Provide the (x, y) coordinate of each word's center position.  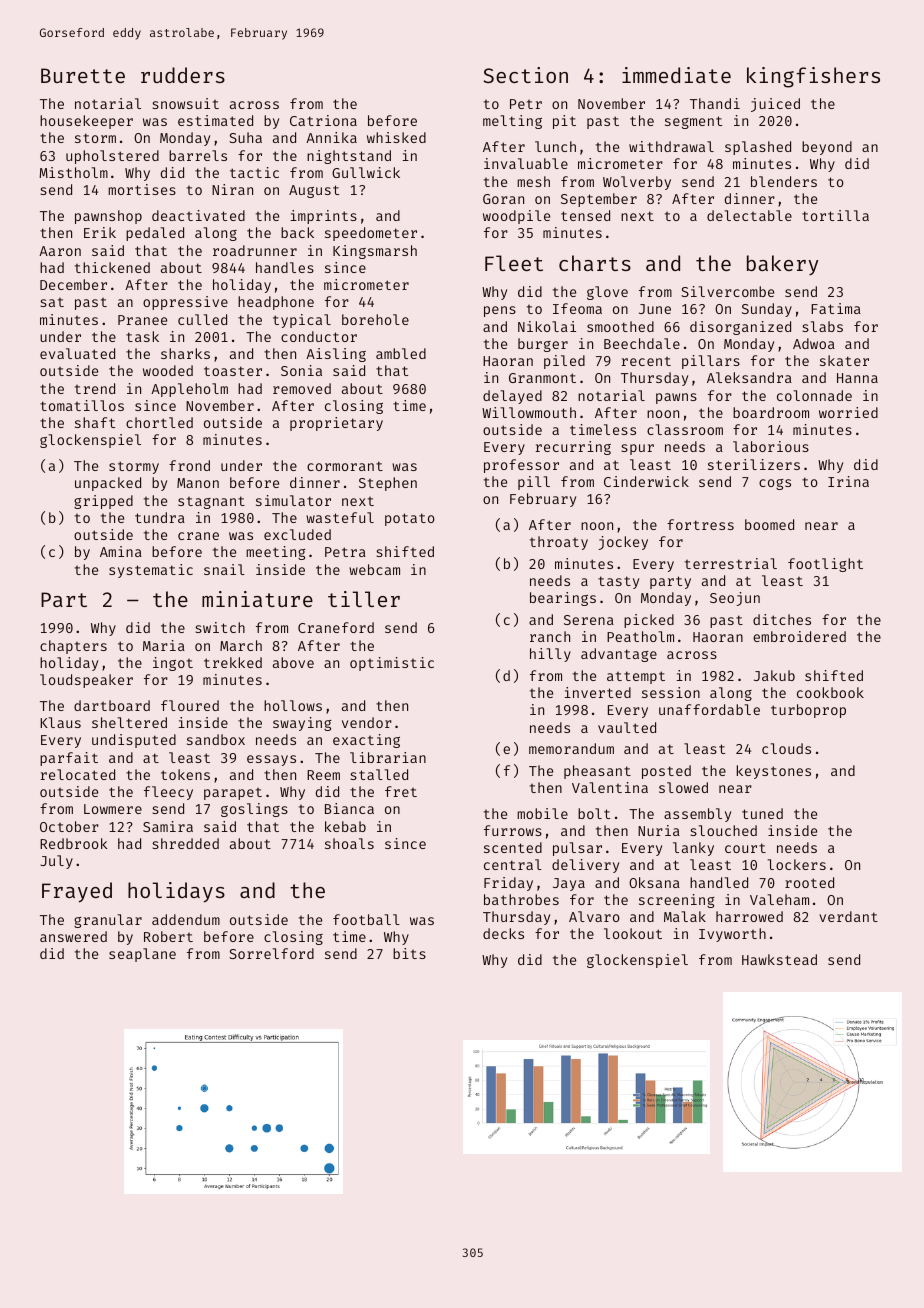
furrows (513, 830)
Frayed (77, 892)
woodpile (516, 217)
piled (564, 362)
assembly (697, 815)
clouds (786, 748)
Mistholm (73, 172)
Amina (121, 551)
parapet (233, 794)
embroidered (799, 636)
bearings (563, 599)
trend (95, 388)
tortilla (835, 215)
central (513, 864)
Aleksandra (749, 377)
